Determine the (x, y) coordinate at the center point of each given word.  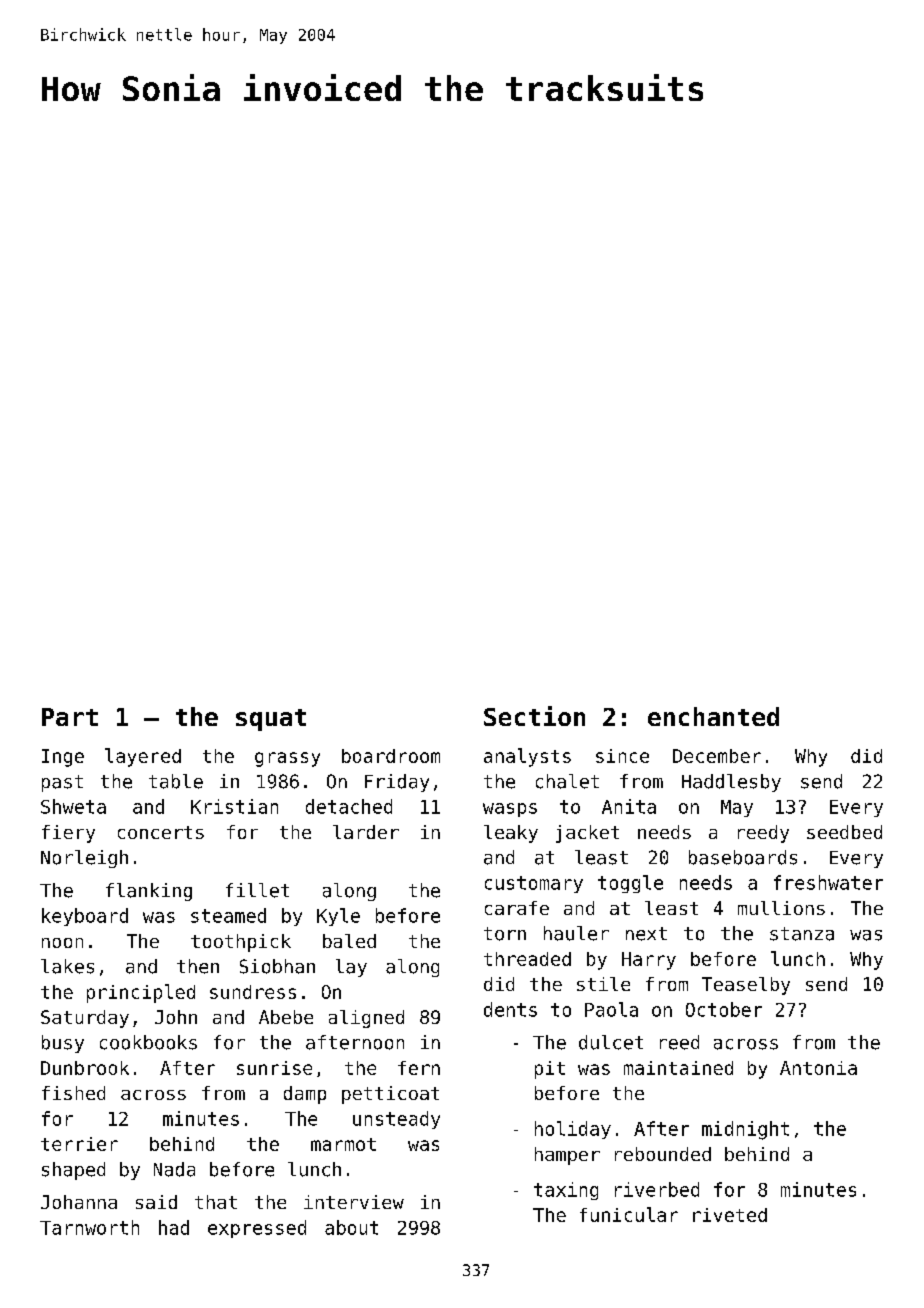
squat (271, 720)
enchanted (713, 716)
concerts (161, 832)
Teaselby (746, 986)
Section (534, 716)
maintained (678, 1068)
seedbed (844, 832)
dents (510, 1009)
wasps (510, 810)
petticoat (390, 1095)
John (176, 1017)
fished (73, 1093)
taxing (566, 1191)
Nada (174, 1169)
